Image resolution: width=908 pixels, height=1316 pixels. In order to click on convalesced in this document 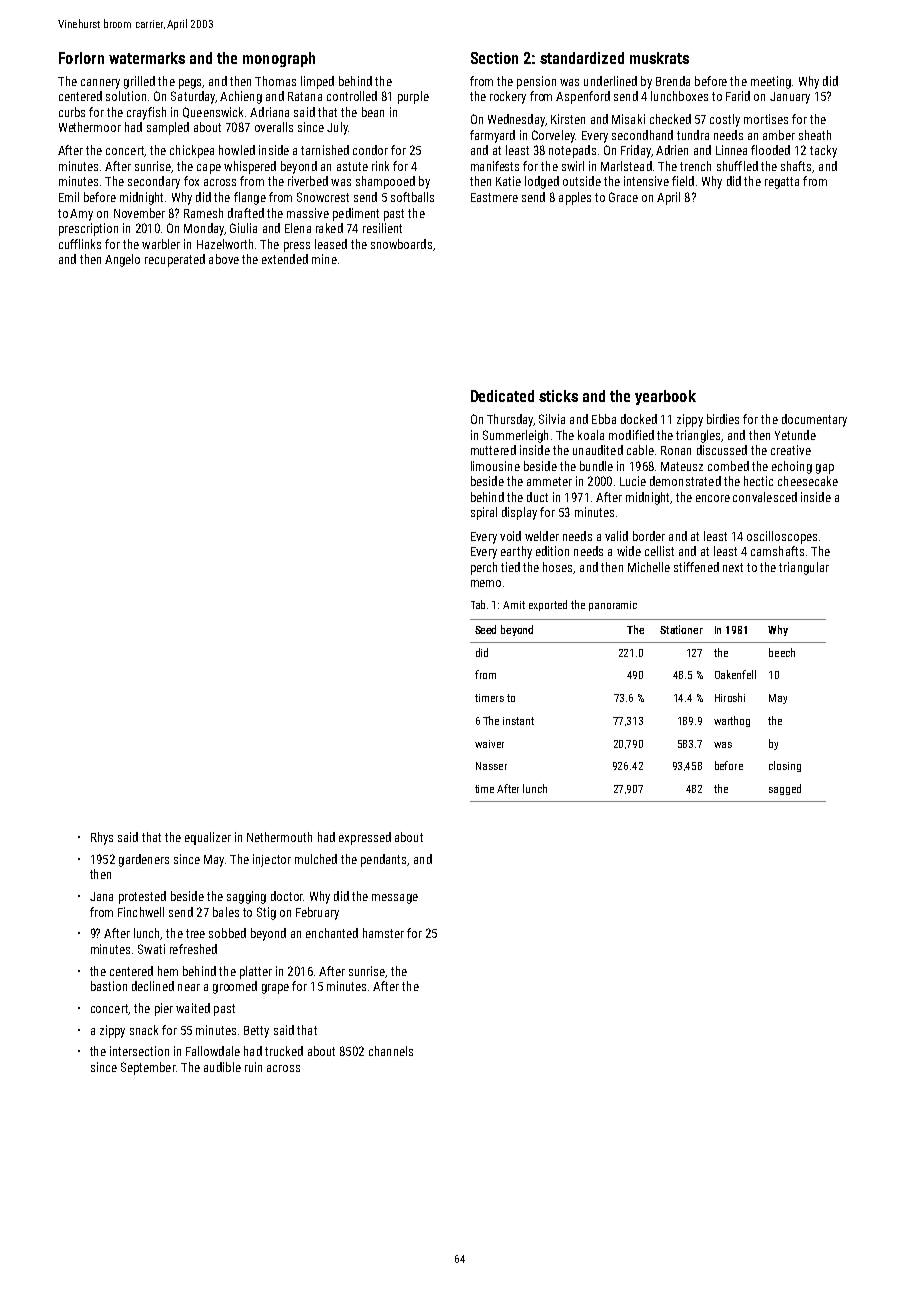, I will do `click(765, 497)`.
